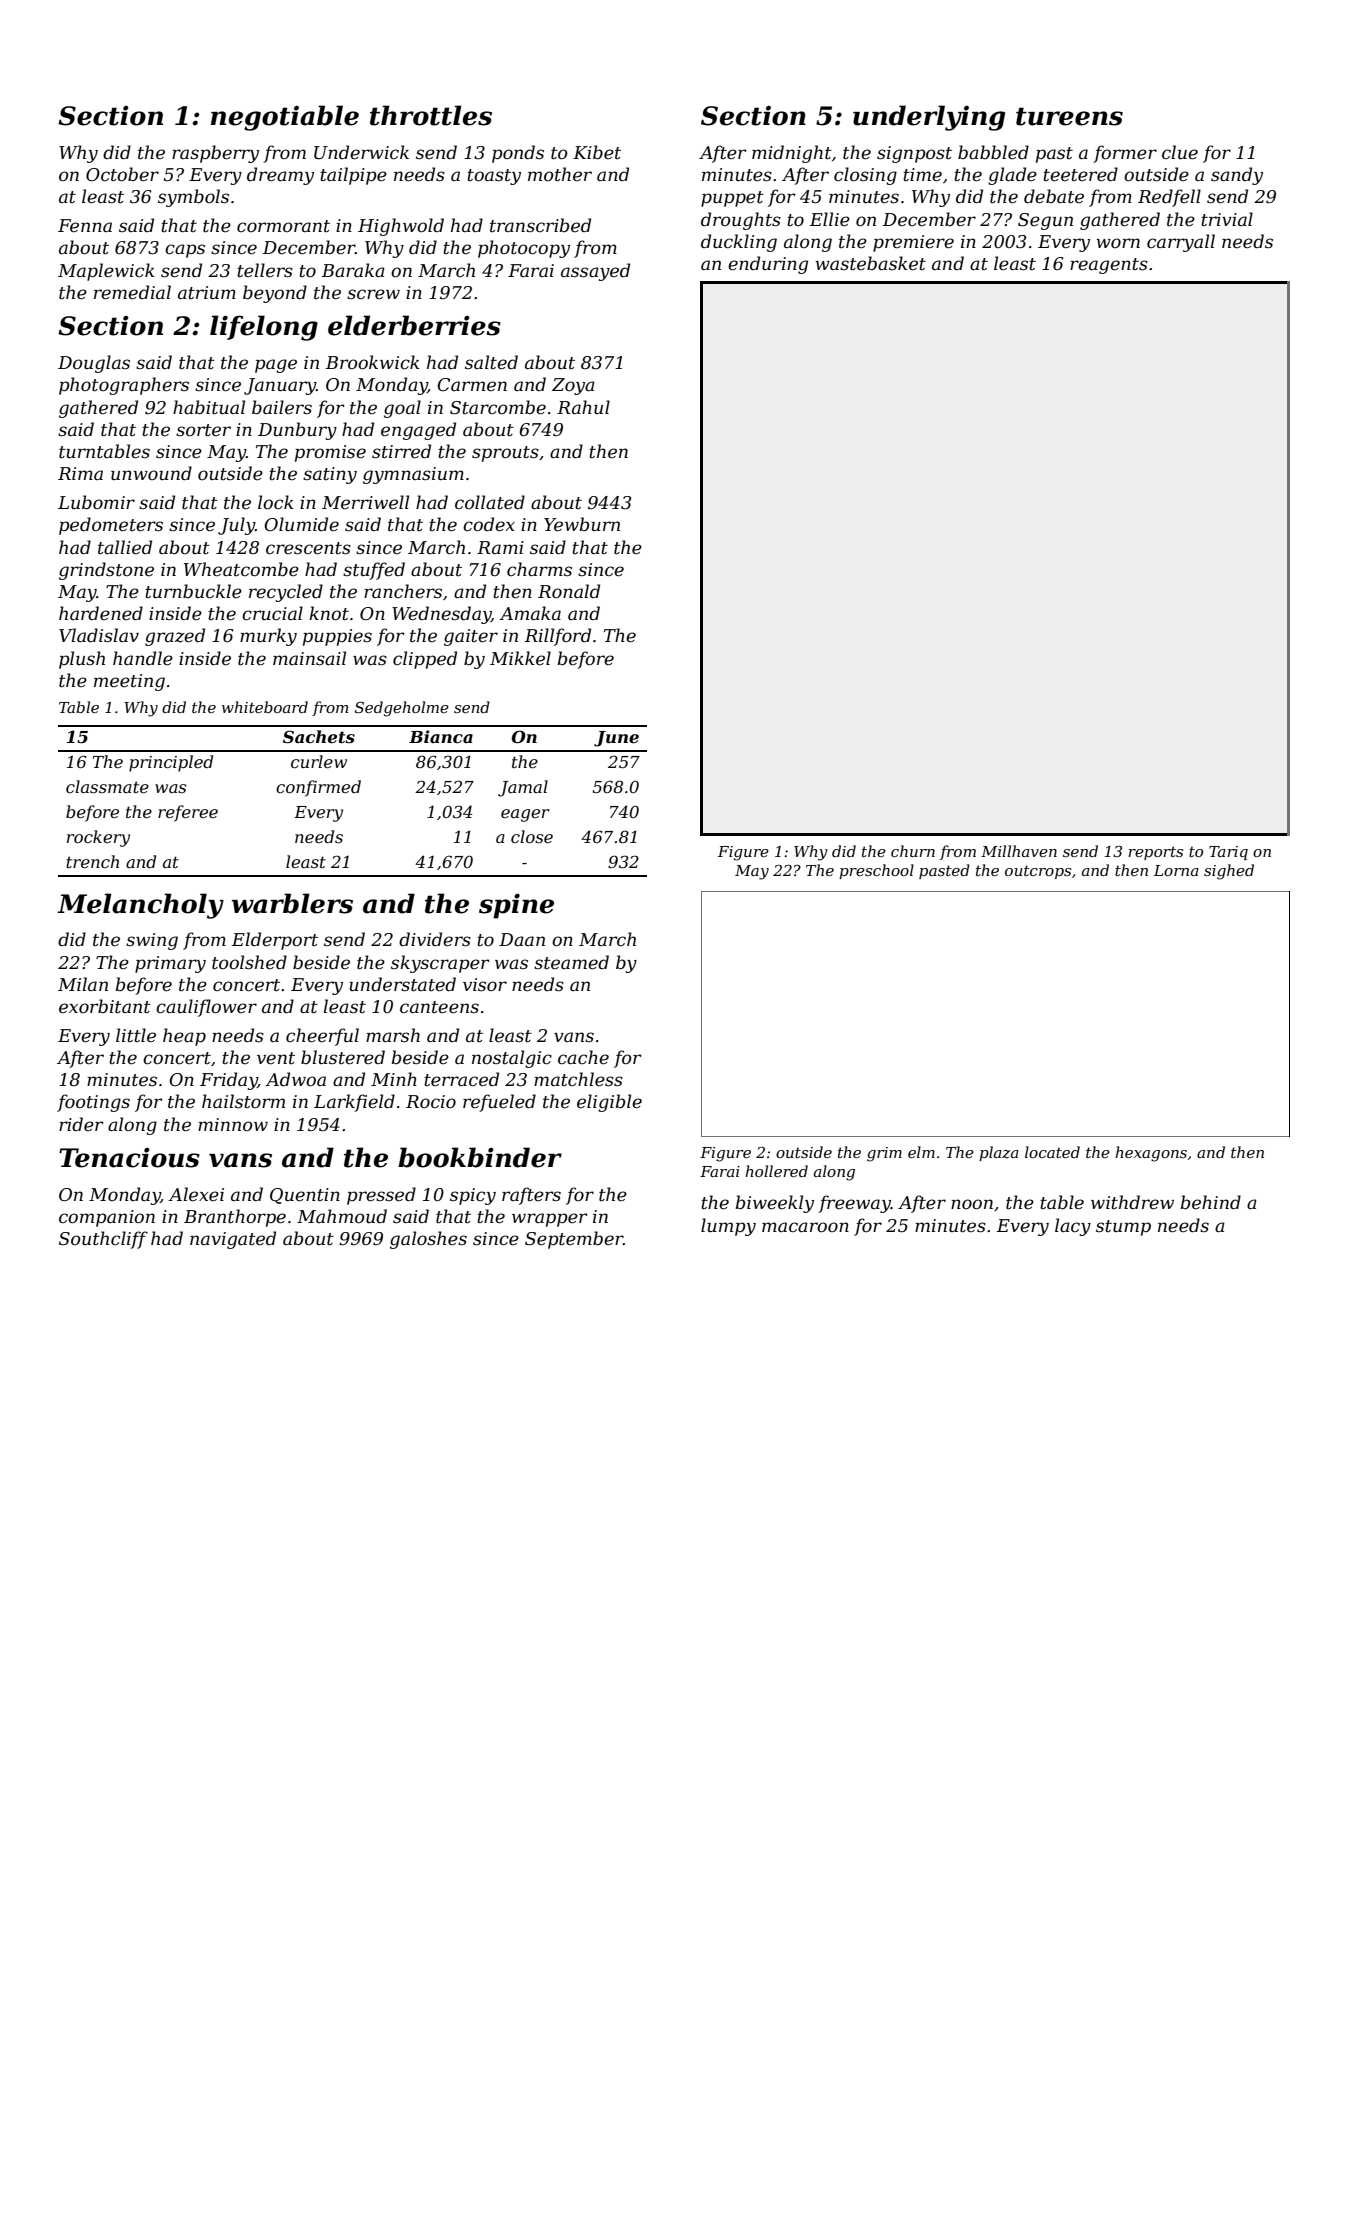  I want to click on atrium, so click(207, 292).
